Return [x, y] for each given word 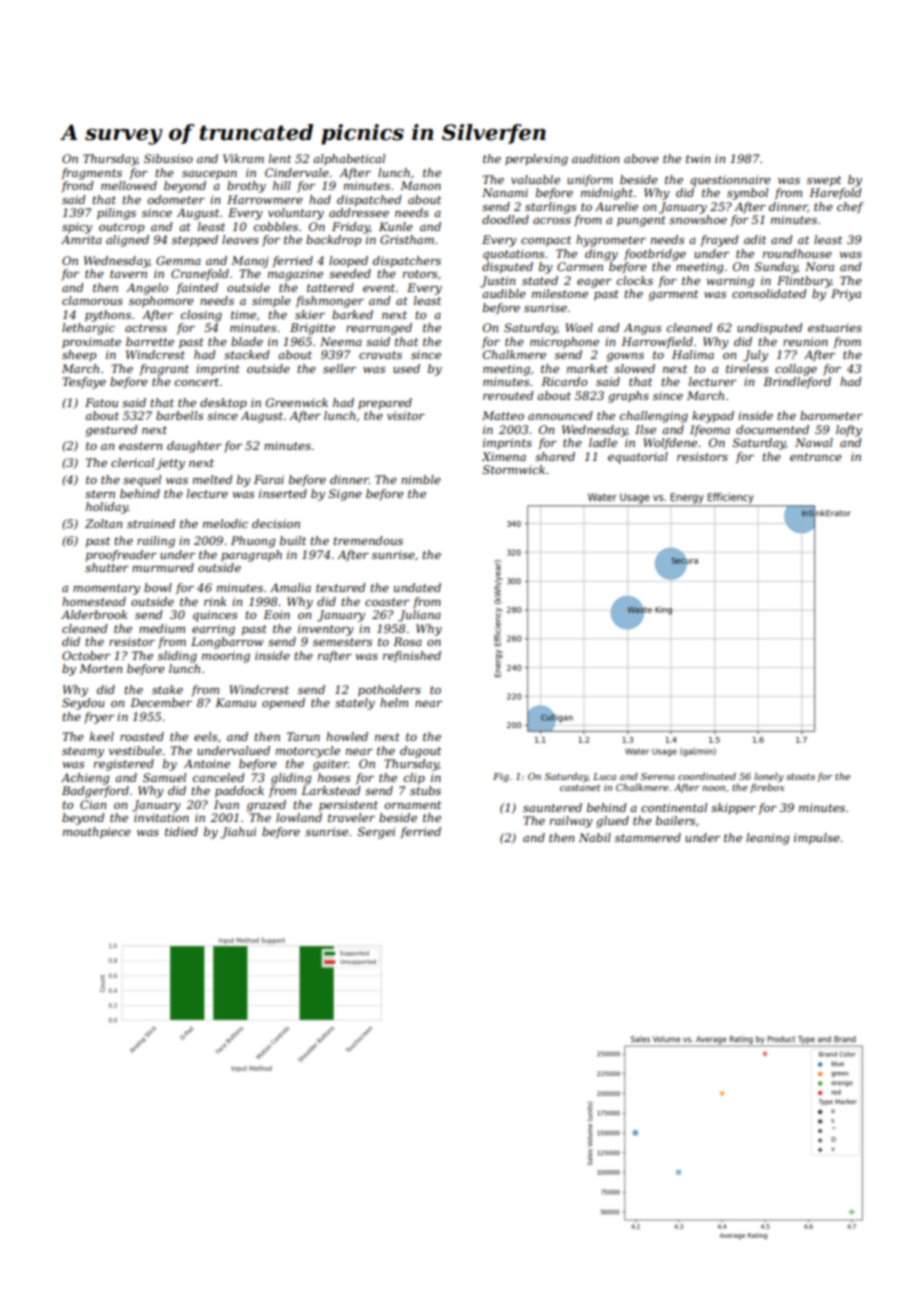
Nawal [814, 442]
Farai [269, 479]
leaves [240, 239]
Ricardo [564, 381]
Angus [642, 329]
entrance [816, 457]
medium [162, 628]
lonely [769, 777]
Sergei [376, 833]
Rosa [407, 641]
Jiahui [238, 833]
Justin [497, 282]
